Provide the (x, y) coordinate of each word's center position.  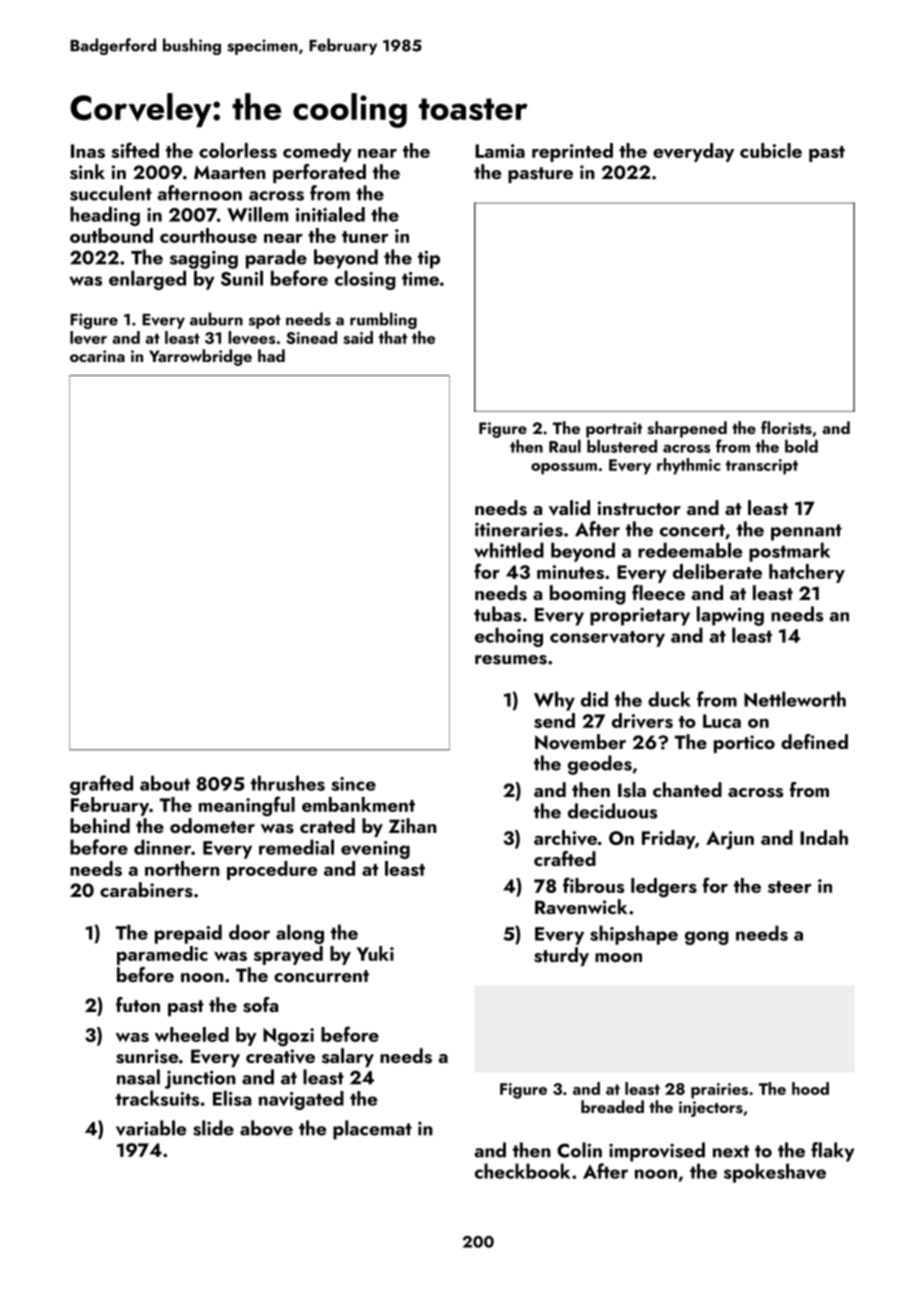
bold (801, 446)
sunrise (147, 1056)
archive (565, 837)
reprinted (572, 152)
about (165, 783)
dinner (162, 847)
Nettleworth (795, 699)
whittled (509, 550)
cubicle (771, 150)
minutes (570, 572)
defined (814, 741)
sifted (135, 150)
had (271, 355)
